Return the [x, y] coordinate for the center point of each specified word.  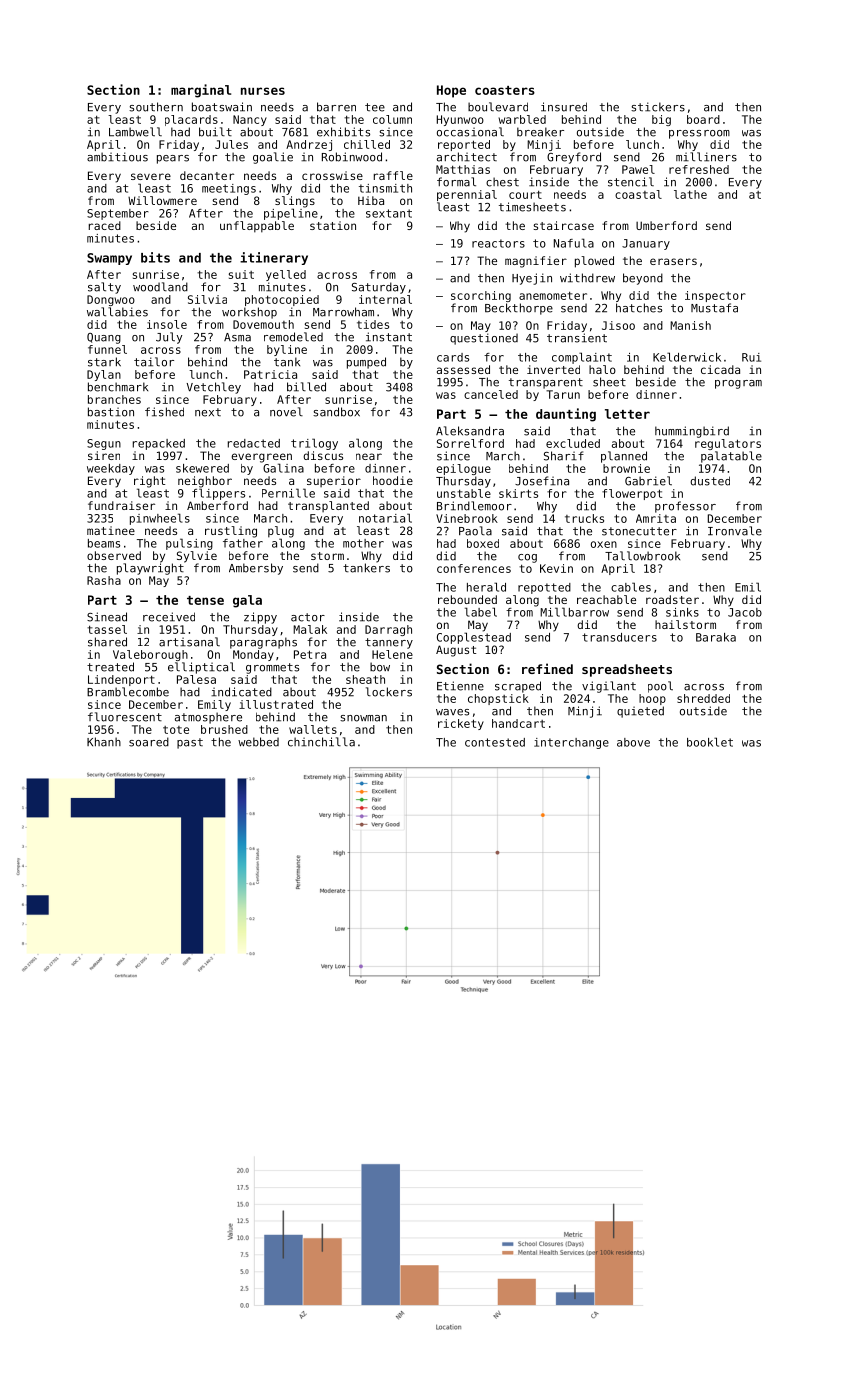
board [703, 119]
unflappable [257, 227]
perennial [467, 195]
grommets [272, 668]
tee [375, 107]
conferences [474, 568]
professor [685, 507]
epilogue [463, 469]
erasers [673, 261]
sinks [682, 612]
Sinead [107, 617]
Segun [104, 444]
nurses [263, 91]
